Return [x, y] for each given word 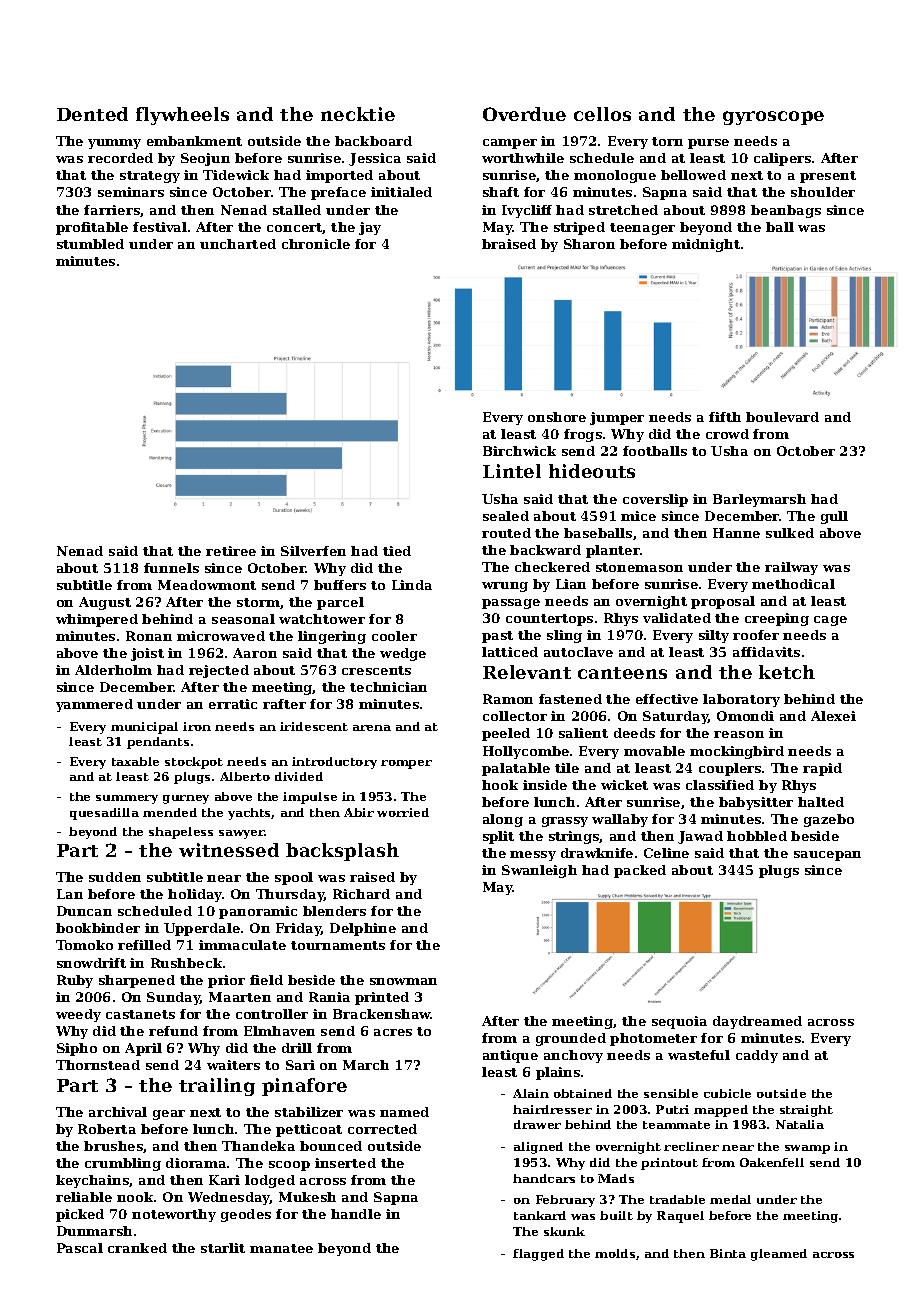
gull [834, 517]
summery [127, 799]
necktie [358, 114]
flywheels [182, 116]
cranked [137, 1248]
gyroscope [773, 118]
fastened [570, 699]
